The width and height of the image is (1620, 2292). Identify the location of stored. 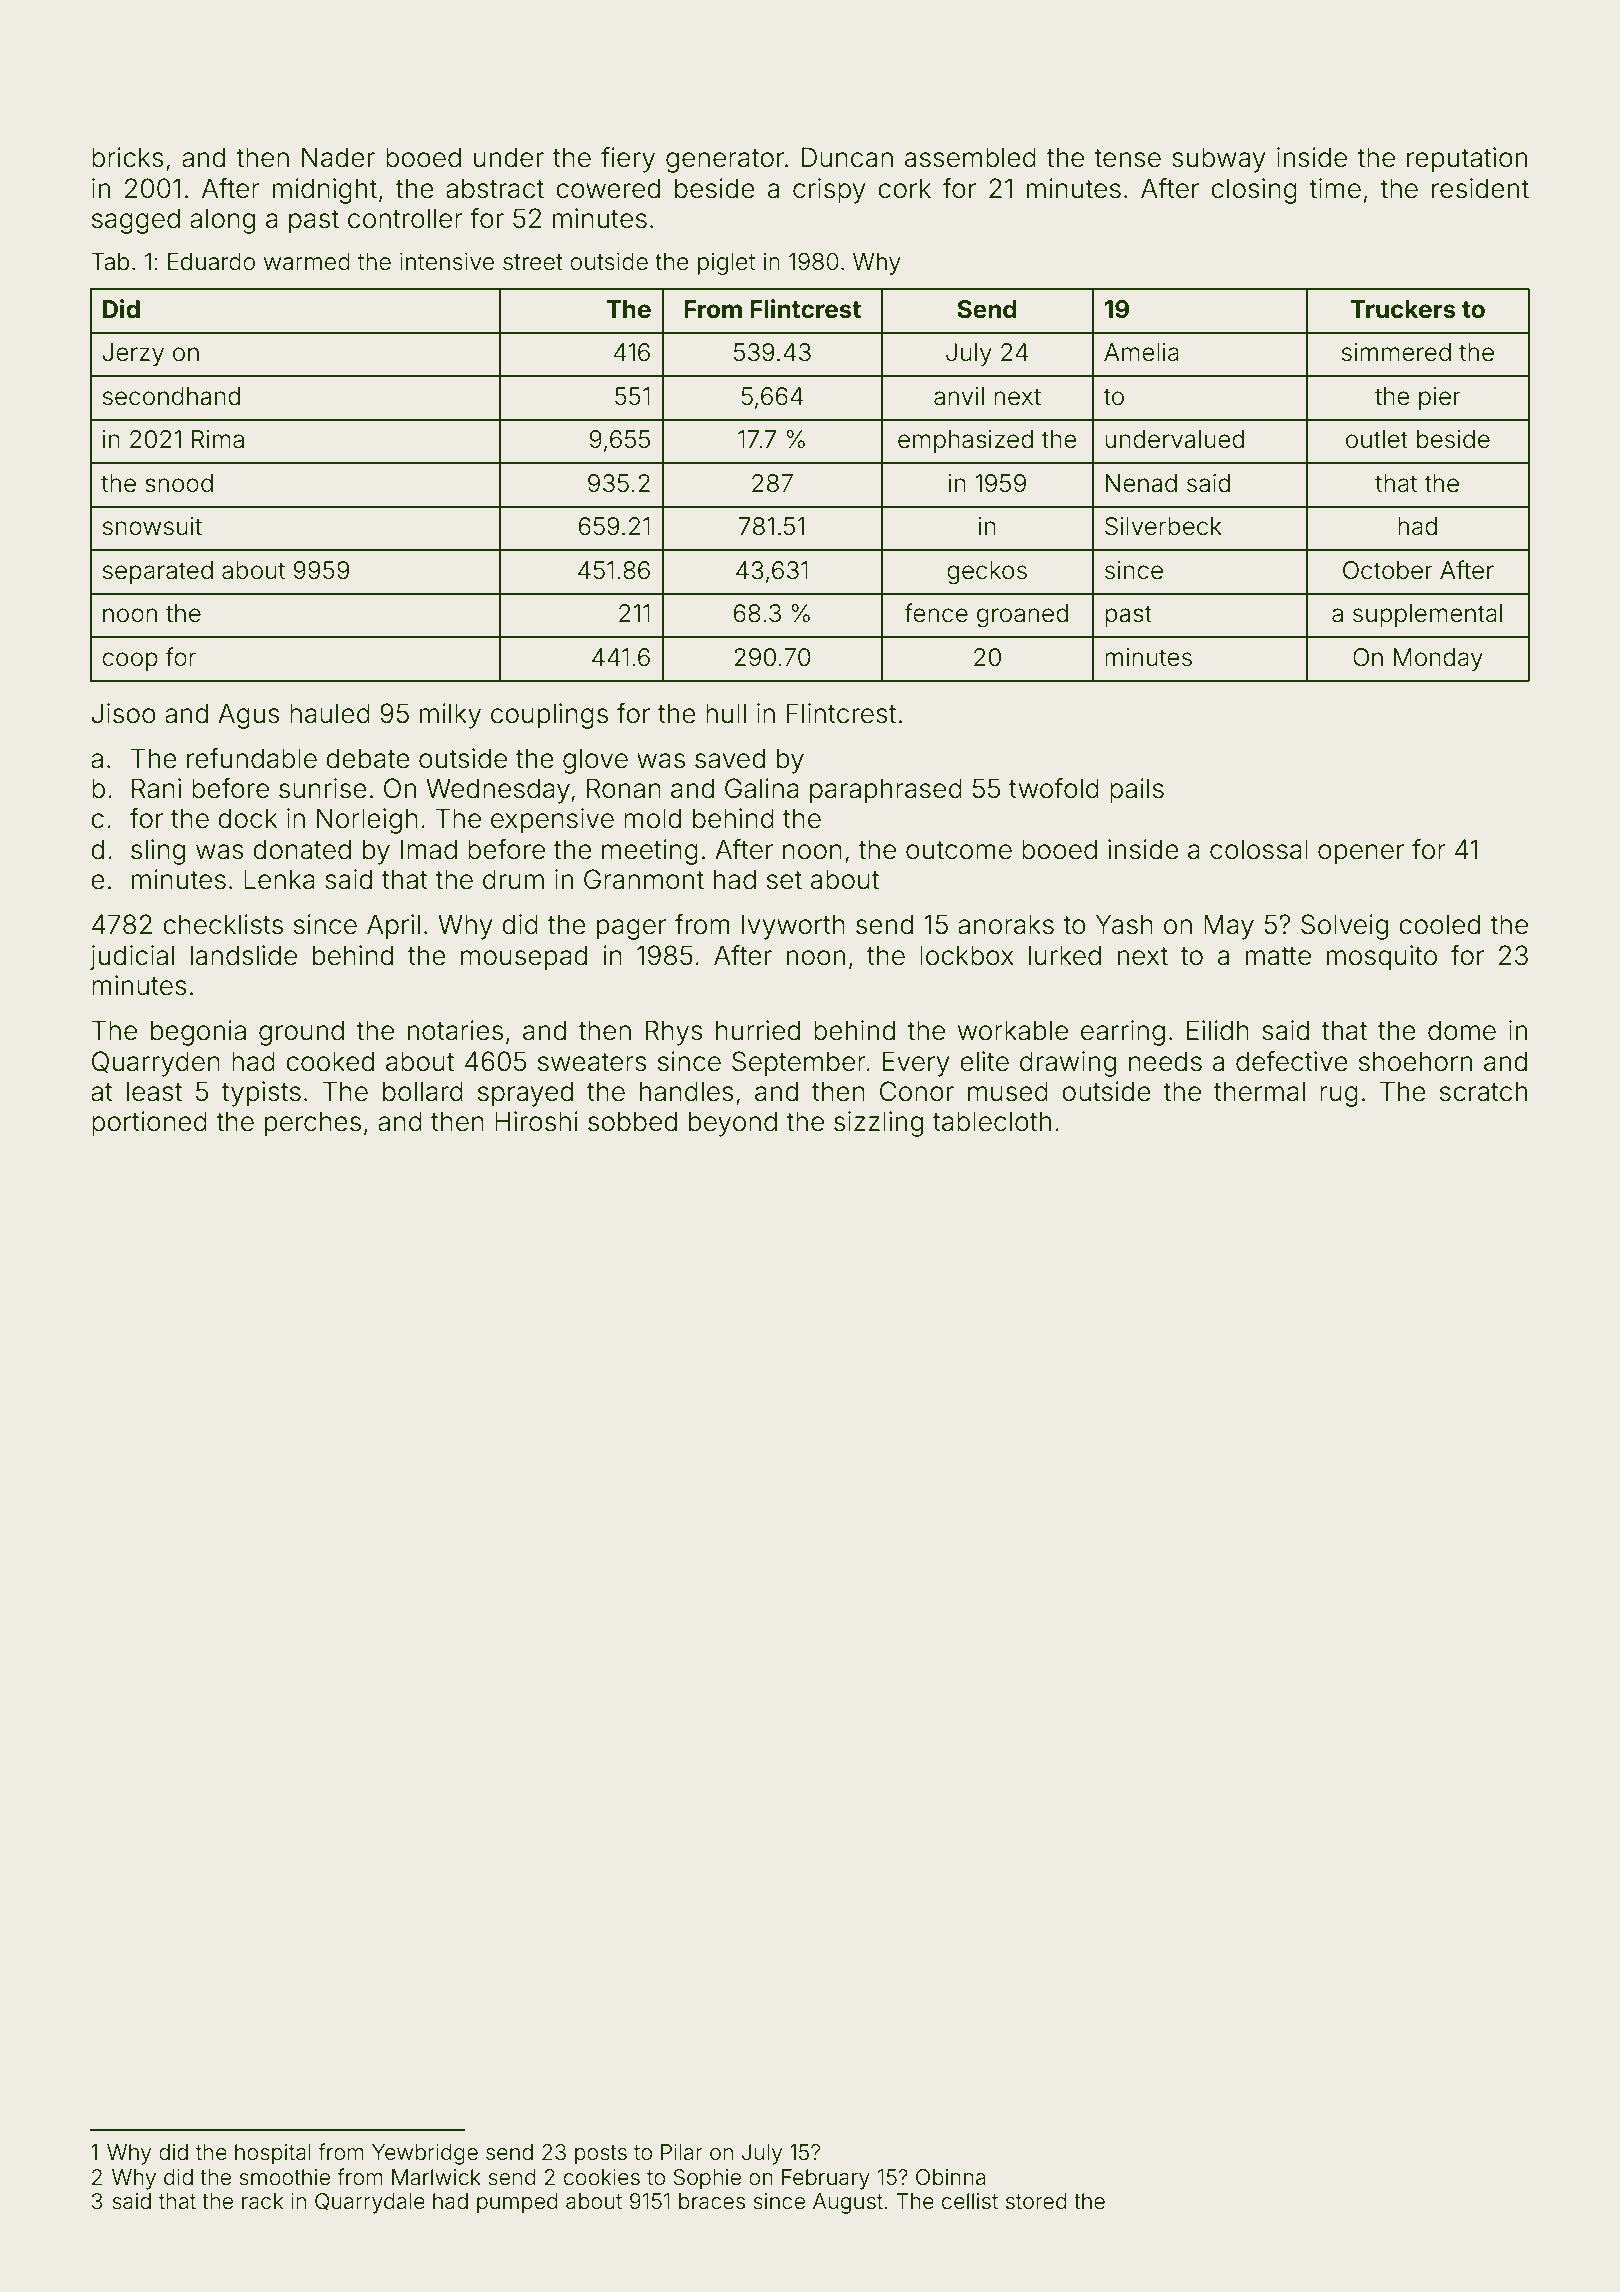
(1036, 2201).
